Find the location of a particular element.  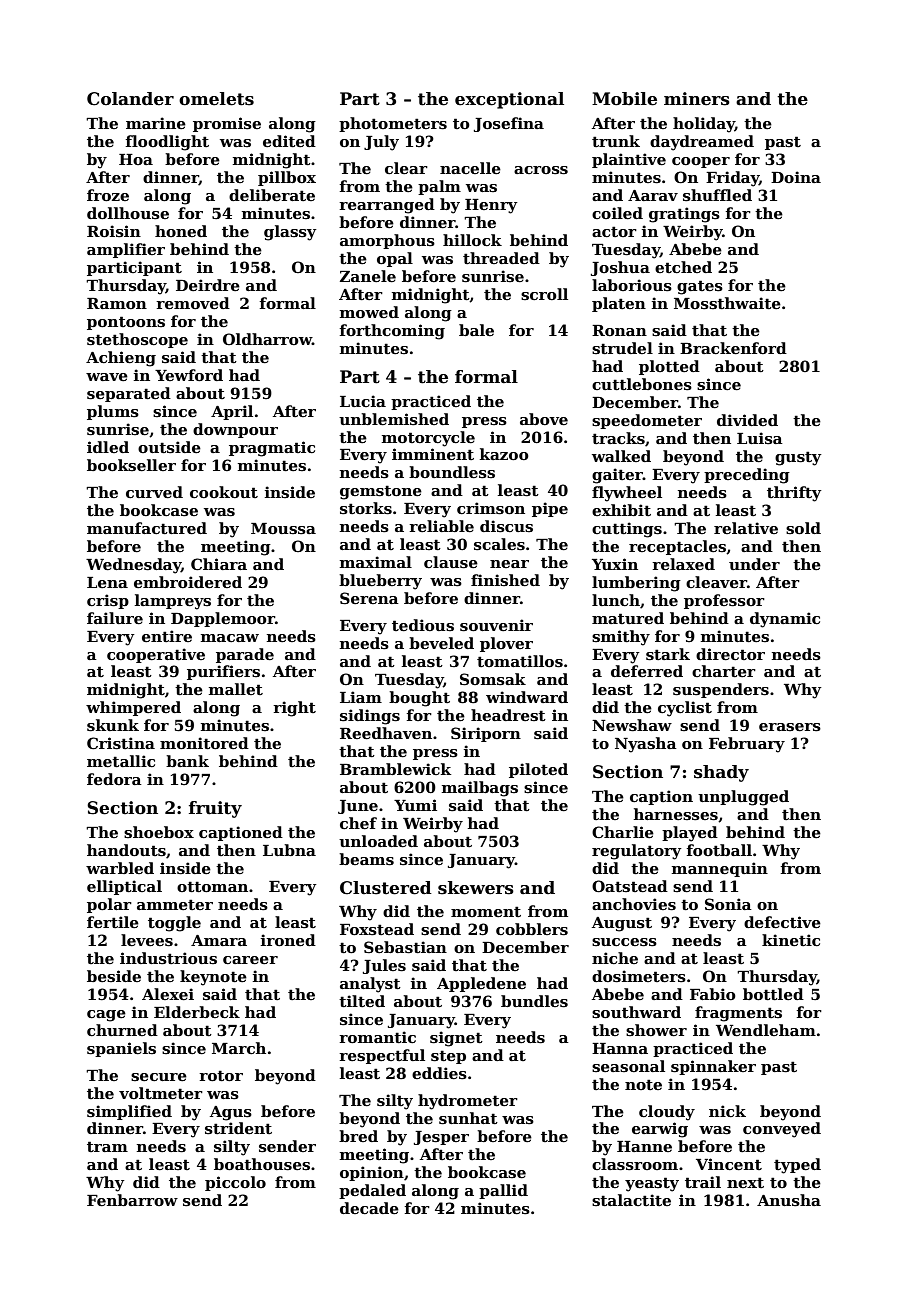

Brackenford is located at coordinates (733, 348).
